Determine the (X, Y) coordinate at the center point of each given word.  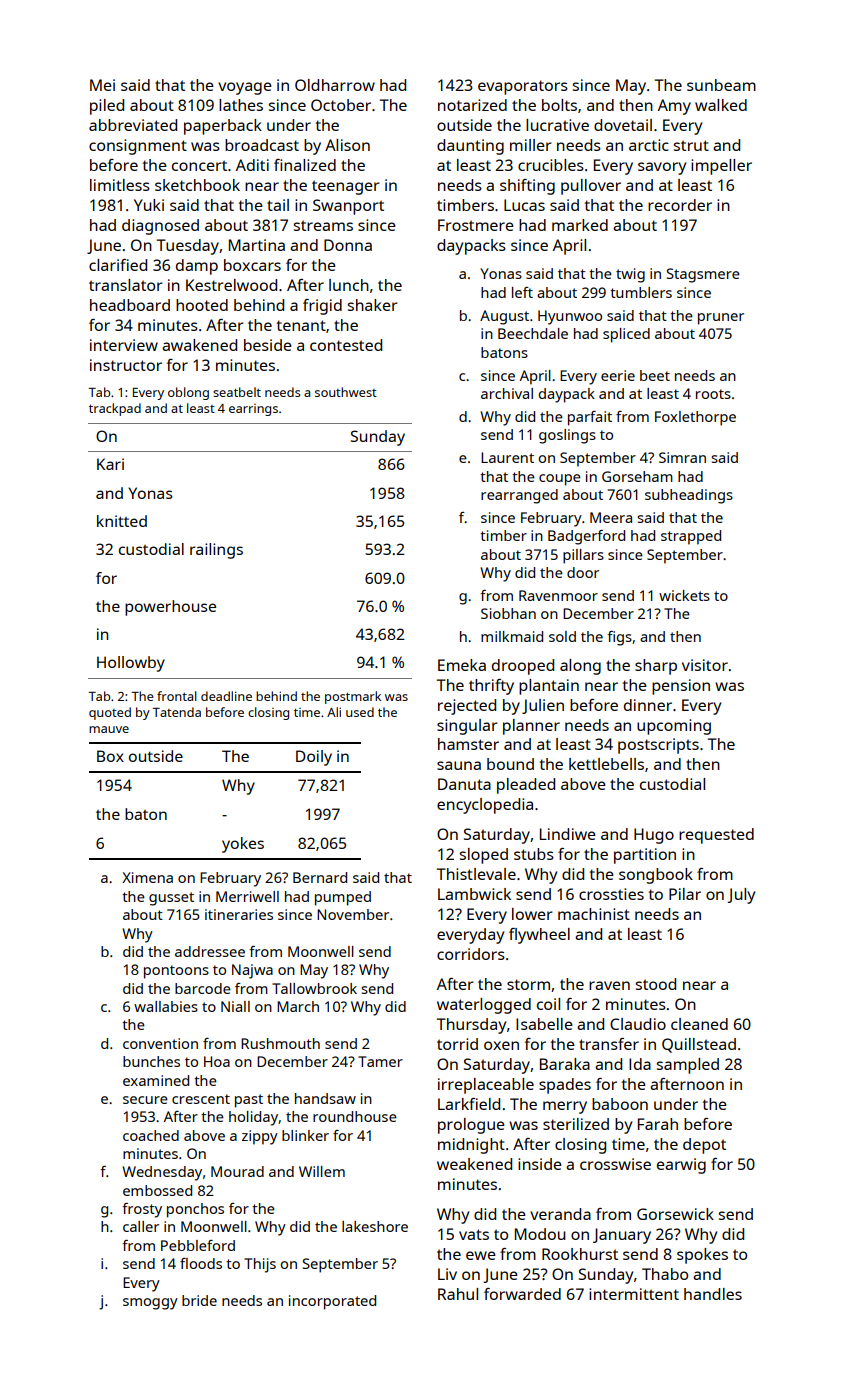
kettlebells (606, 764)
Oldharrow (335, 85)
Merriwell (247, 896)
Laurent (507, 457)
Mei (102, 85)
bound (510, 764)
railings (216, 551)
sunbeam (721, 85)
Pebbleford (198, 1245)
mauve (109, 729)
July (741, 896)
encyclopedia (485, 806)
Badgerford (586, 537)
